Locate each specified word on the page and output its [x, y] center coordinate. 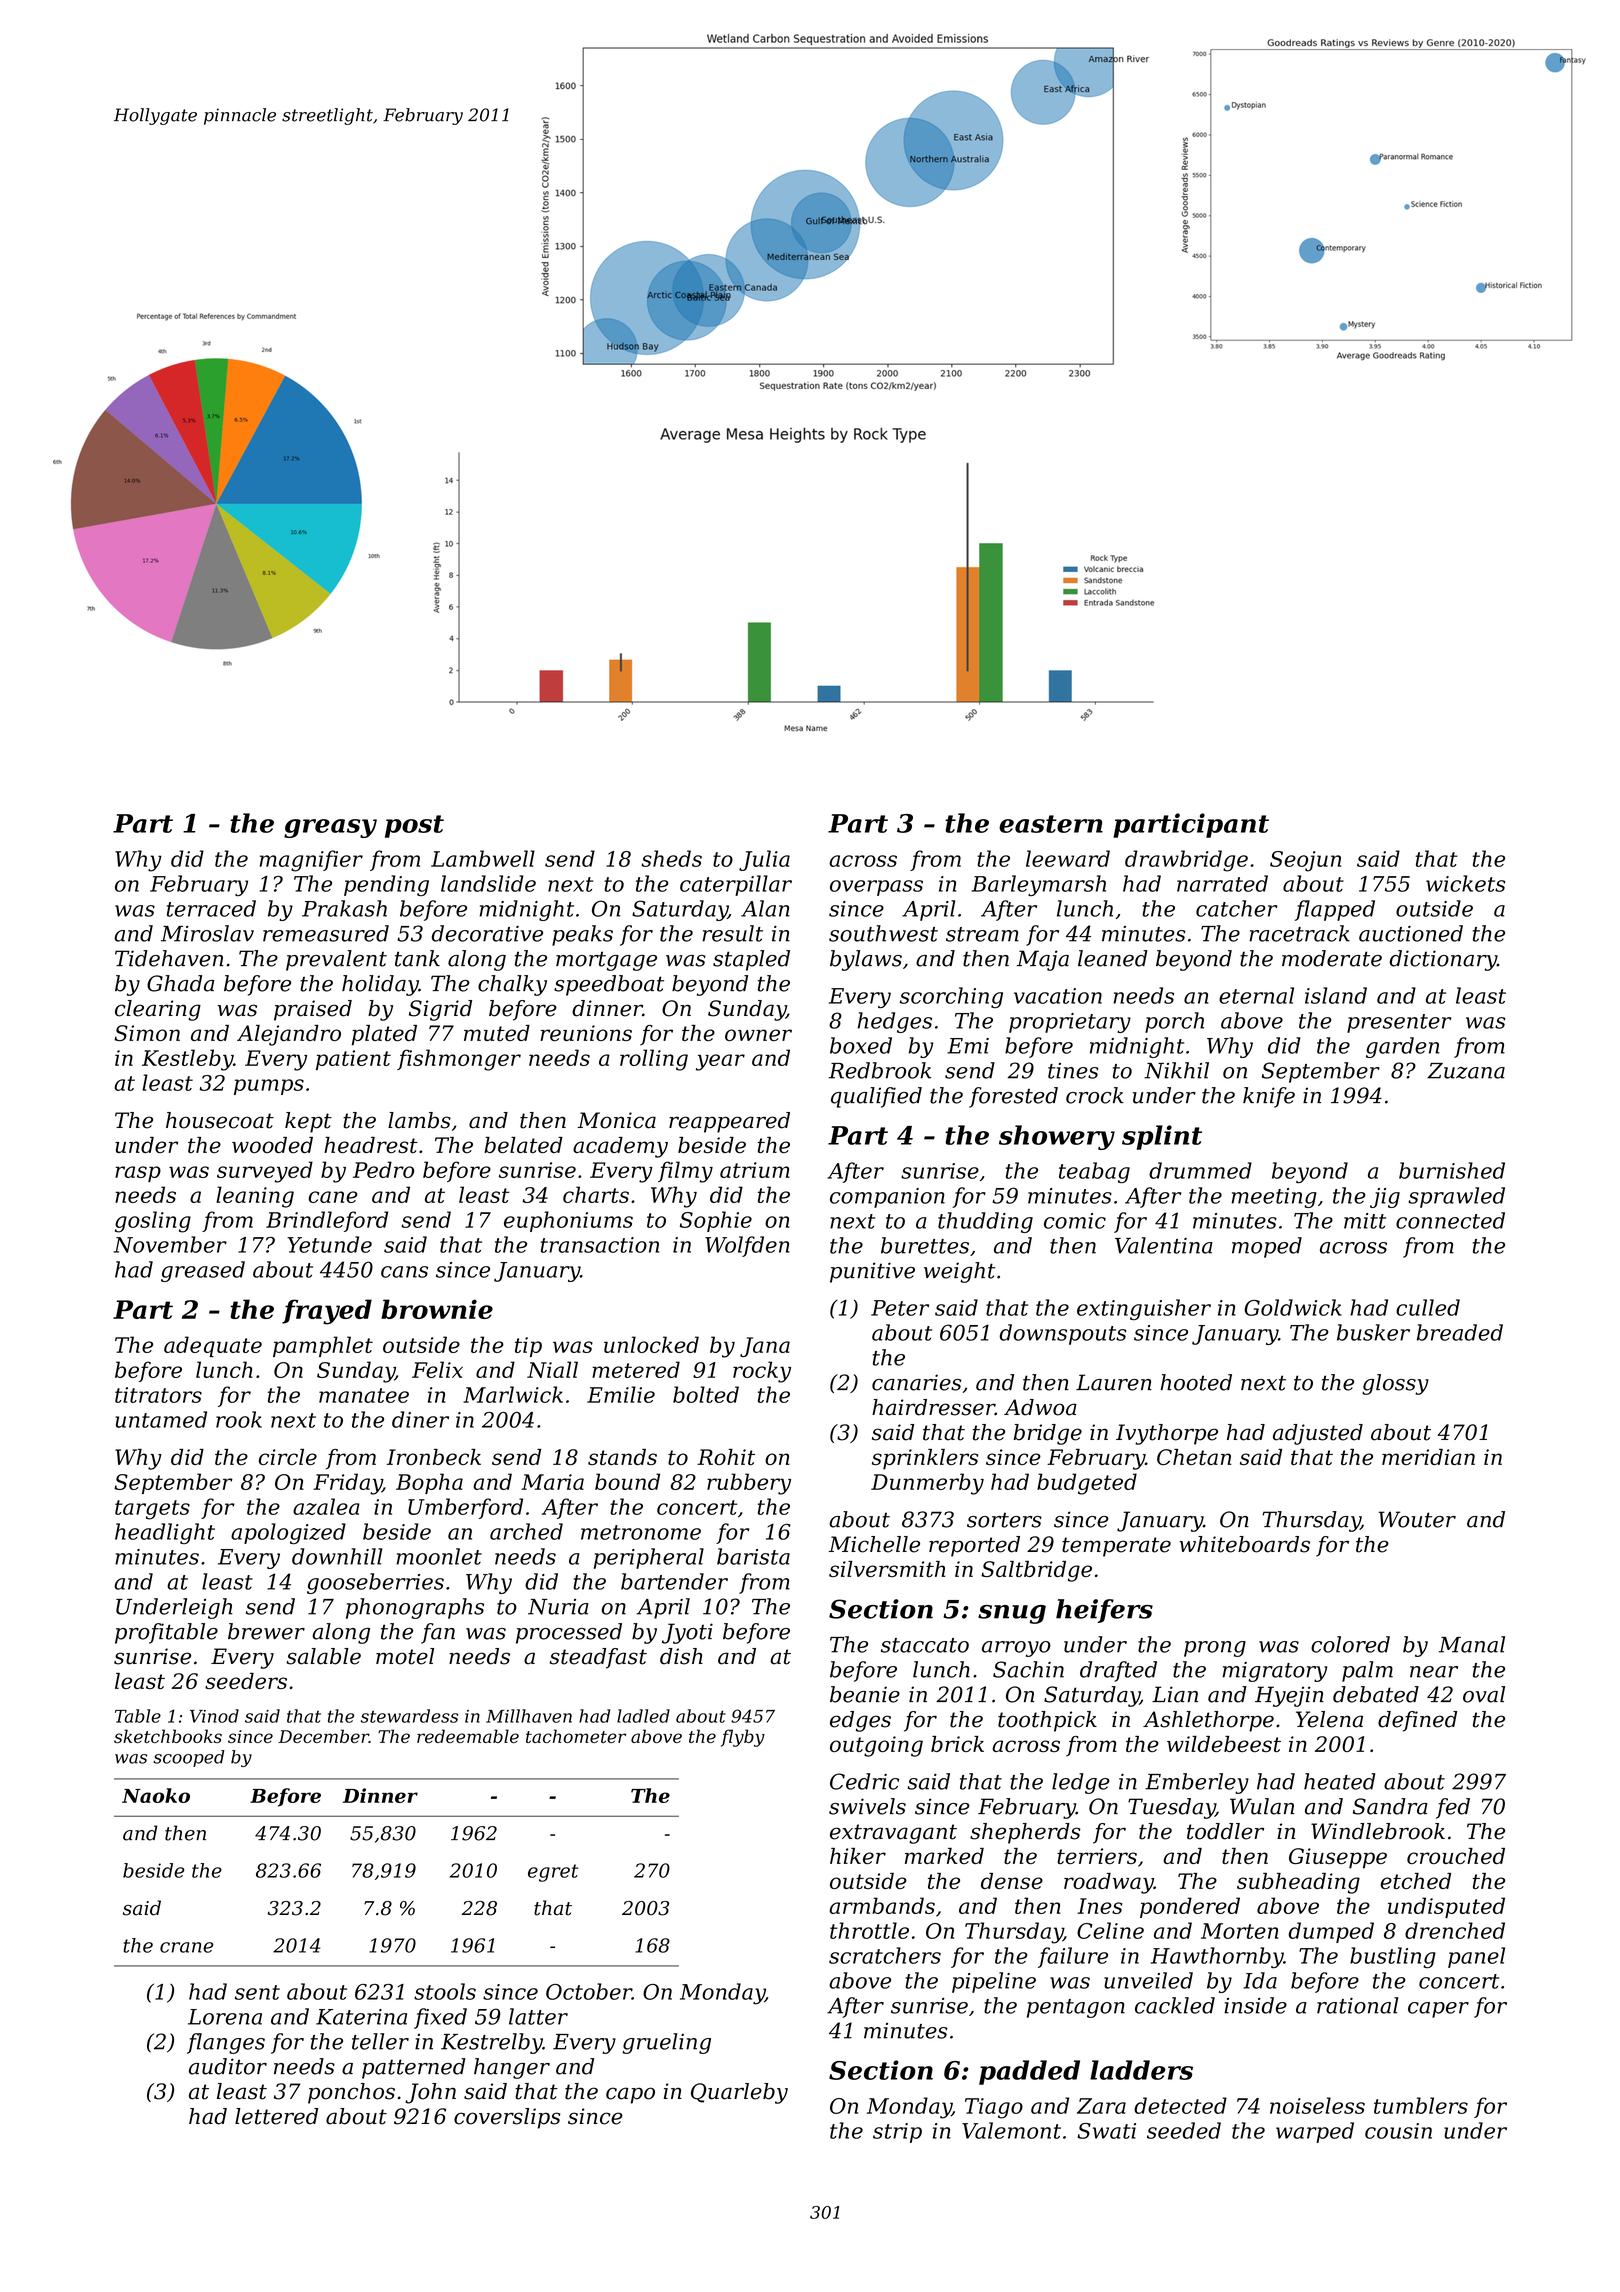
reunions [586, 1033]
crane [186, 1947]
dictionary [1443, 960]
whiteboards [1244, 1544]
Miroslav [207, 933]
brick [957, 1744]
